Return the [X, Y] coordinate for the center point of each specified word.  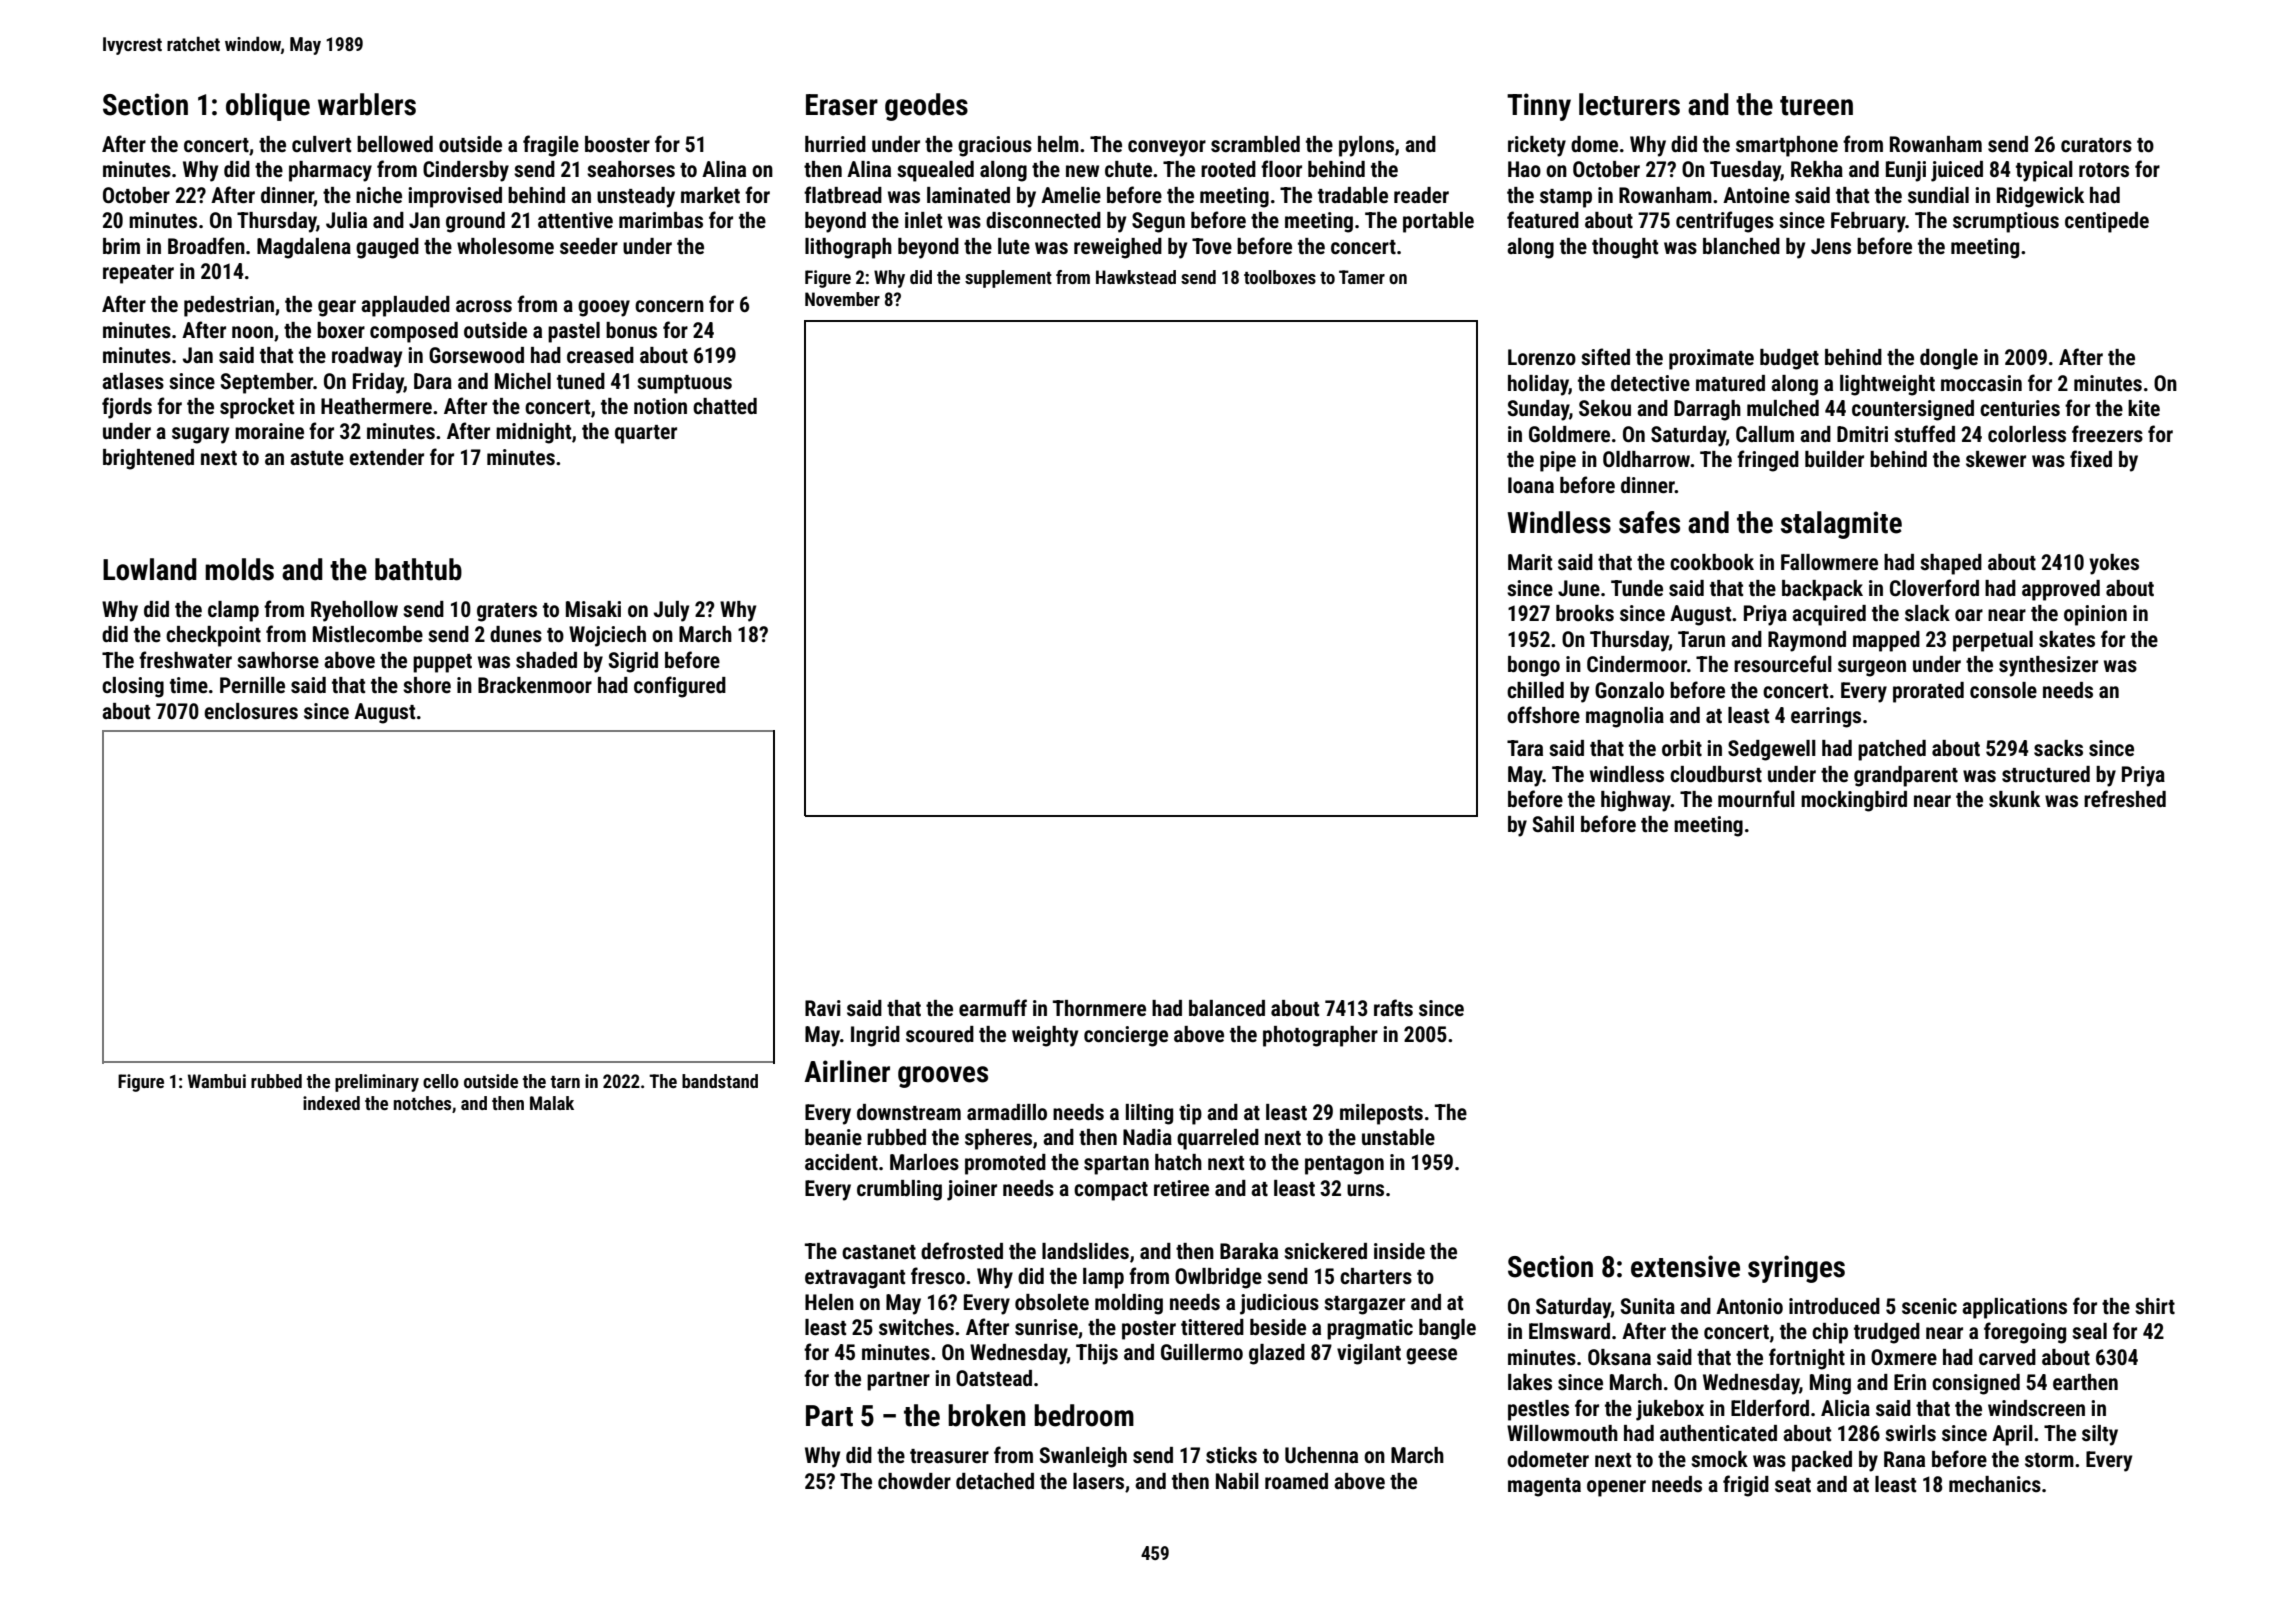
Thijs [1097, 1354]
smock [1719, 1459]
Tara [1525, 748]
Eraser [842, 105]
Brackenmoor [535, 685]
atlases [133, 381]
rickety [1537, 146]
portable [1438, 222]
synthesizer [2048, 666]
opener [1616, 1488]
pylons [1366, 146]
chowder [914, 1481]
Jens [1831, 246]
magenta [1544, 1487]
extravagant [855, 1279]
